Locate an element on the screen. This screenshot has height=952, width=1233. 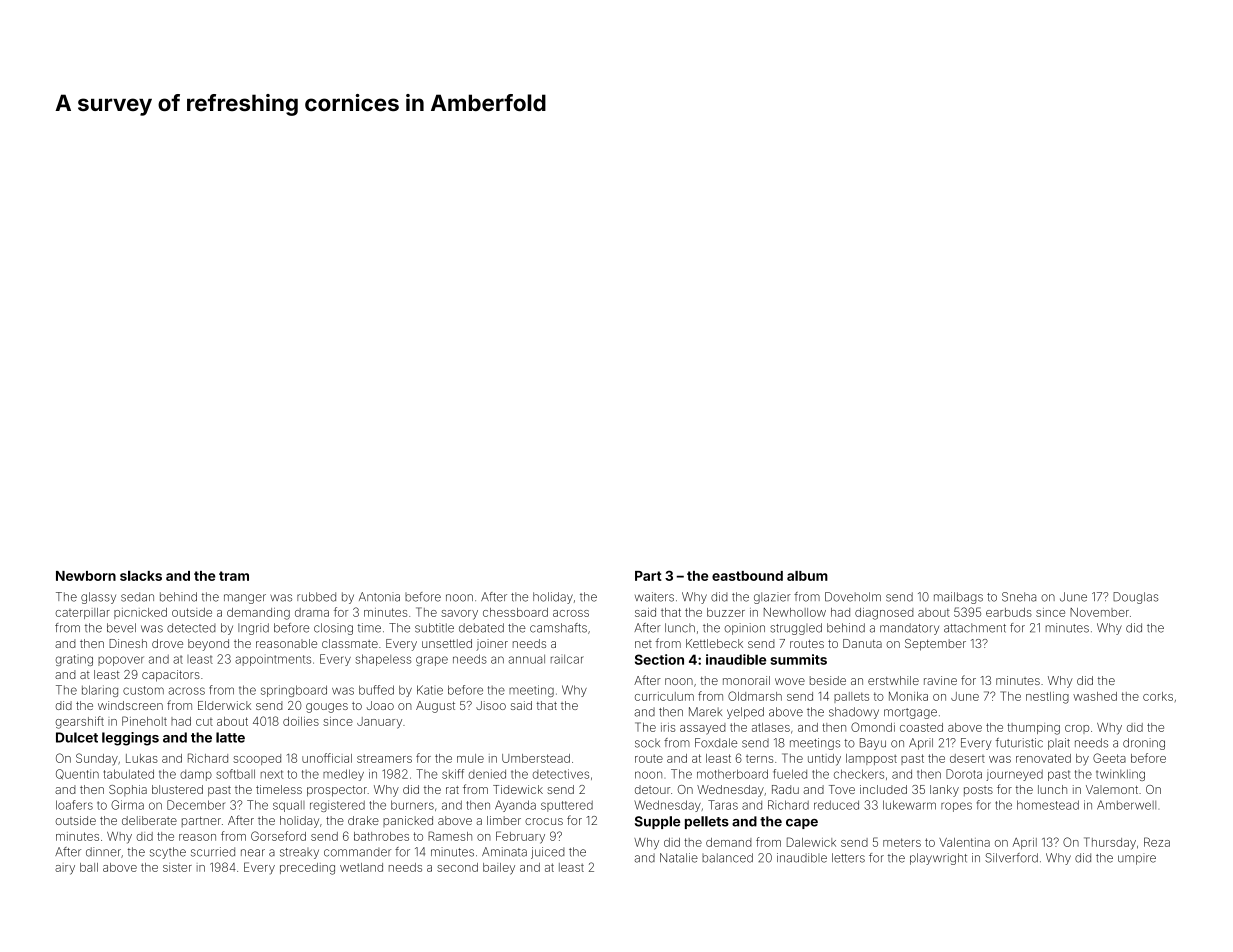
denied is located at coordinates (487, 774).
